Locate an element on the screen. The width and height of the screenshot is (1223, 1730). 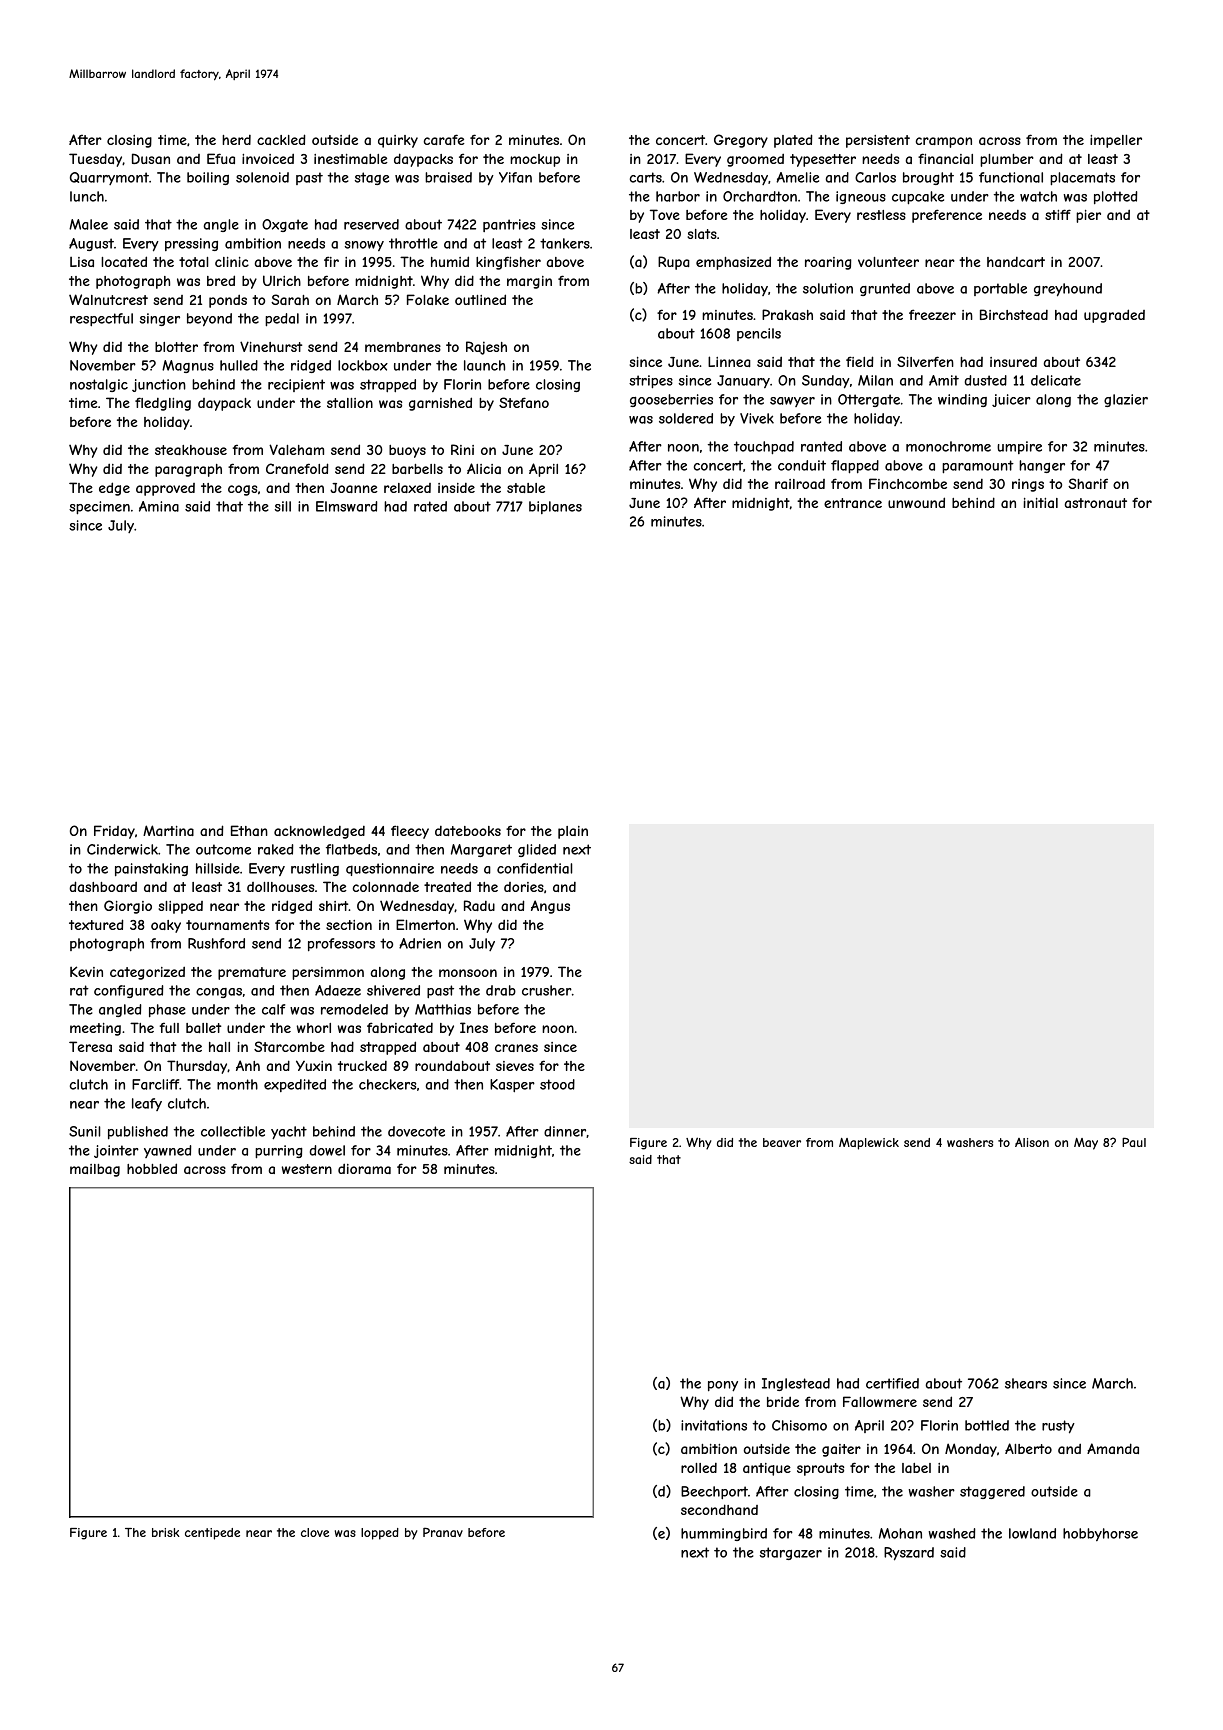
beaver is located at coordinates (782, 1142).
